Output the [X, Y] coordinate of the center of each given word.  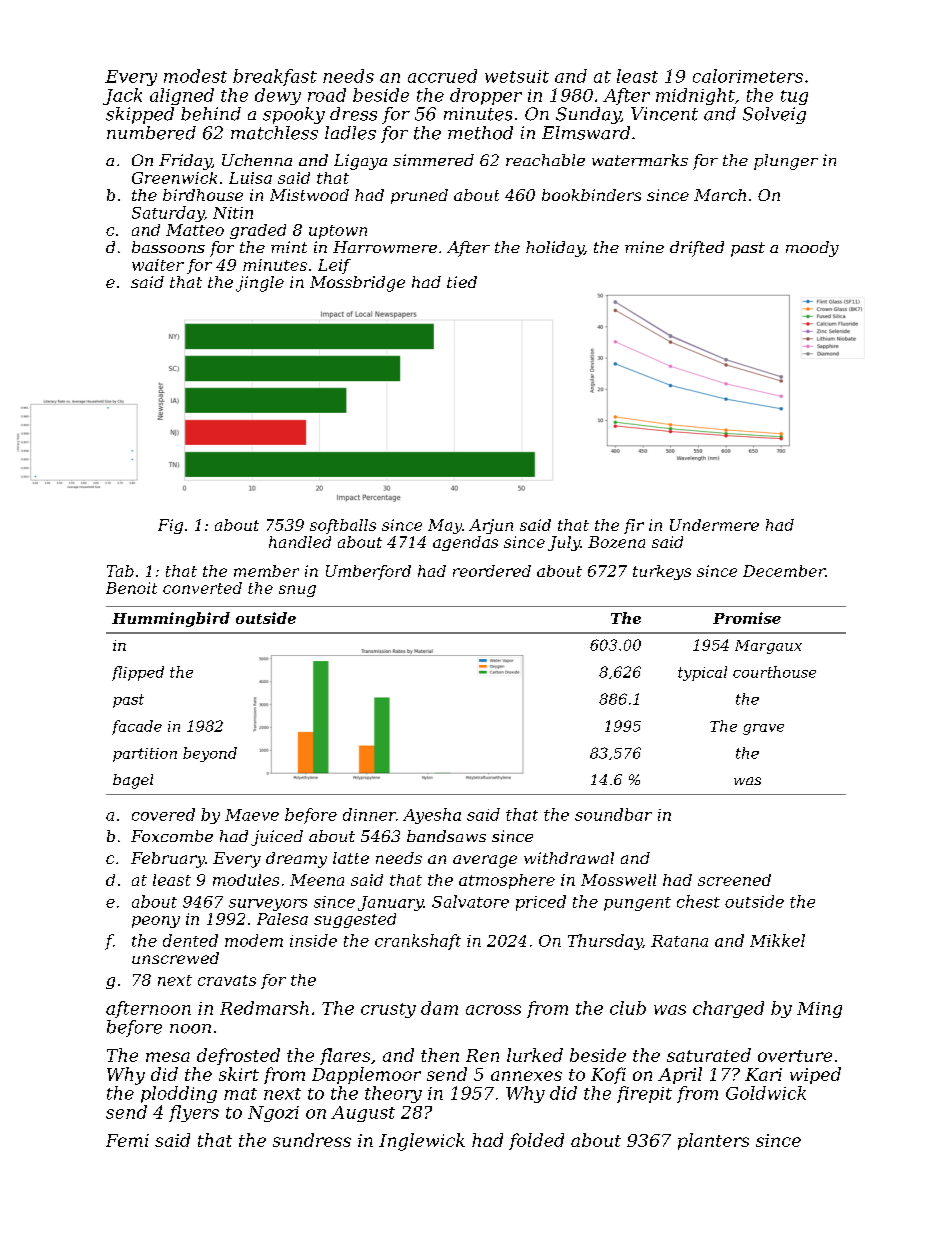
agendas [465, 543]
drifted [697, 249]
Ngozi [273, 1114]
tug [794, 97]
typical [702, 673]
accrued [442, 76]
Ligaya [360, 162]
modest [195, 76]
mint [289, 247]
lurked [535, 1055]
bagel [133, 781]
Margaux [768, 647]
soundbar [613, 814]
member [266, 571]
